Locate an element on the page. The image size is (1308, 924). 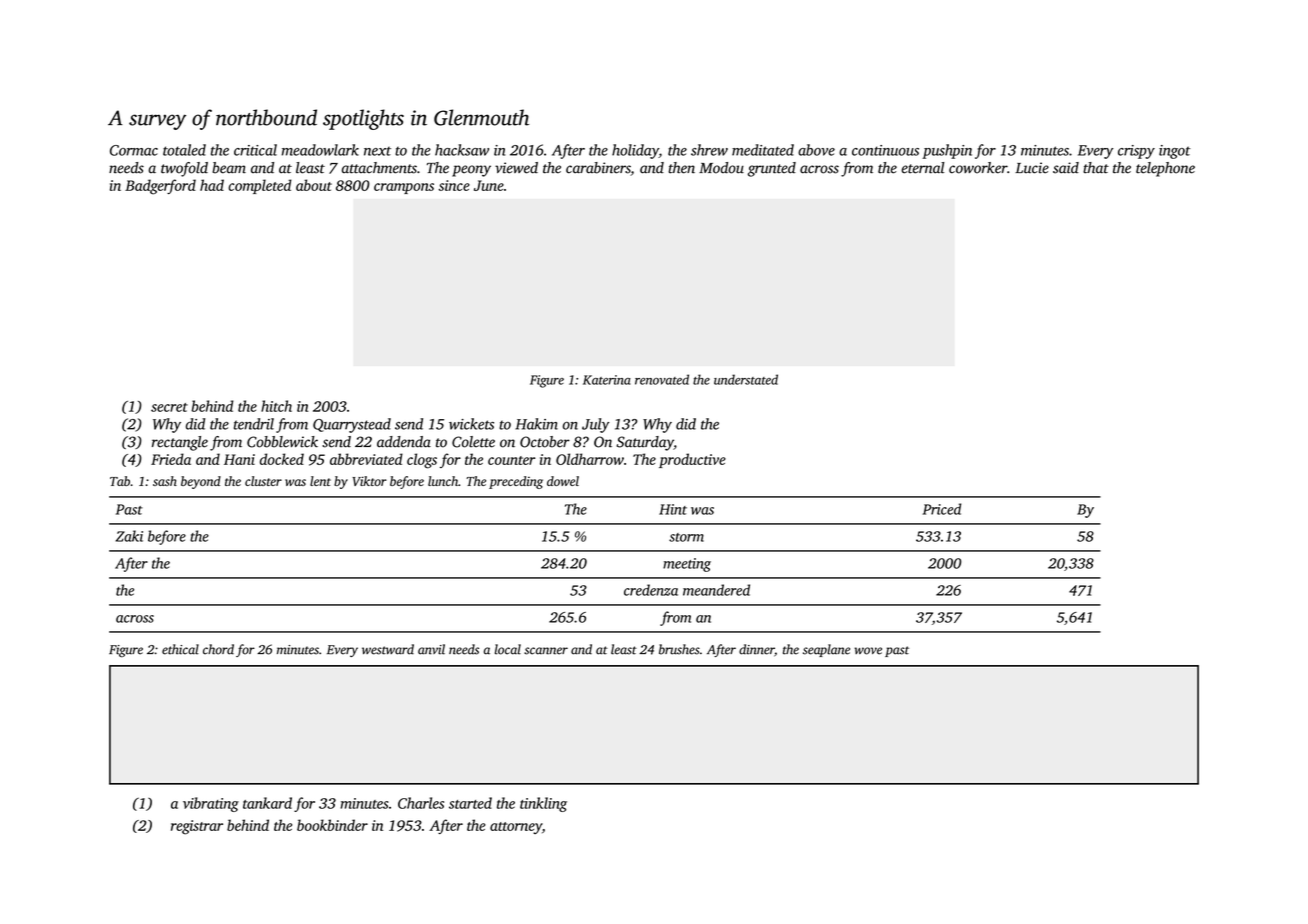
tinkling is located at coordinates (543, 804).
